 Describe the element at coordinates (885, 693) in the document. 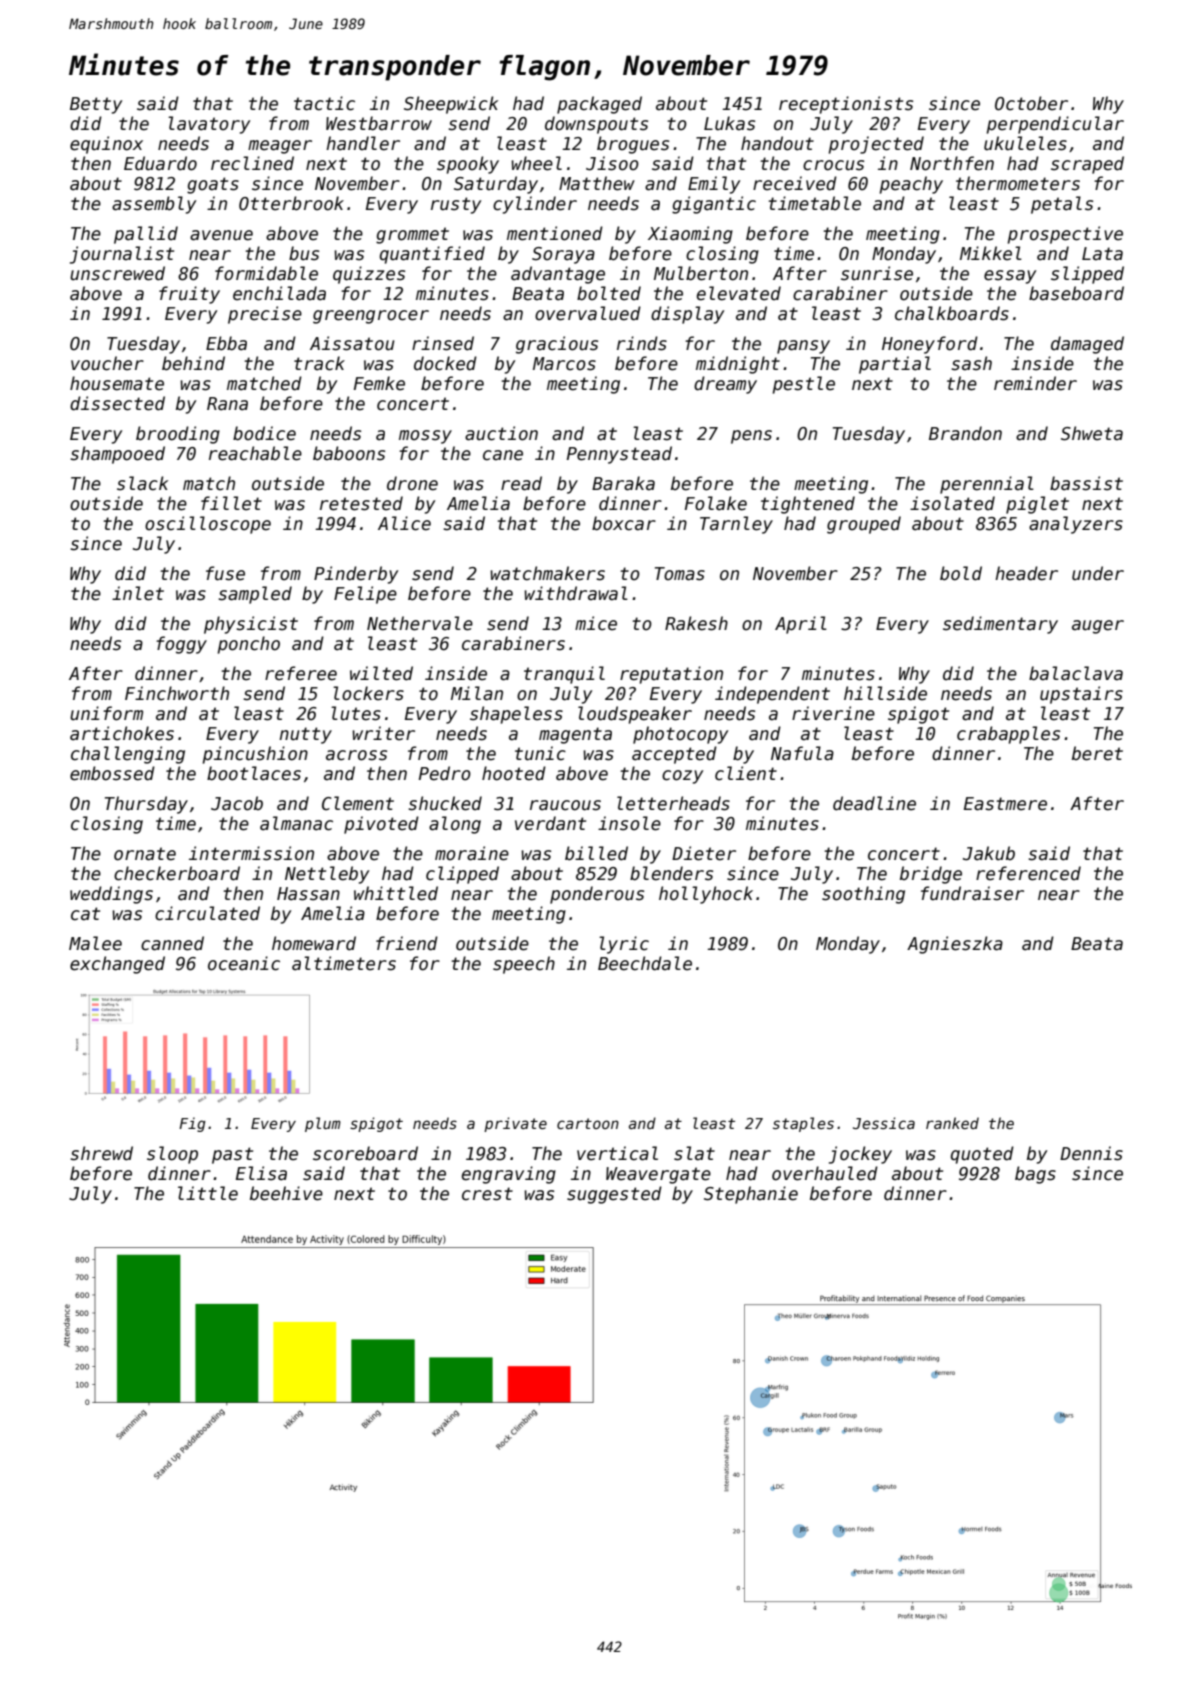

I see `hillside` at that location.
